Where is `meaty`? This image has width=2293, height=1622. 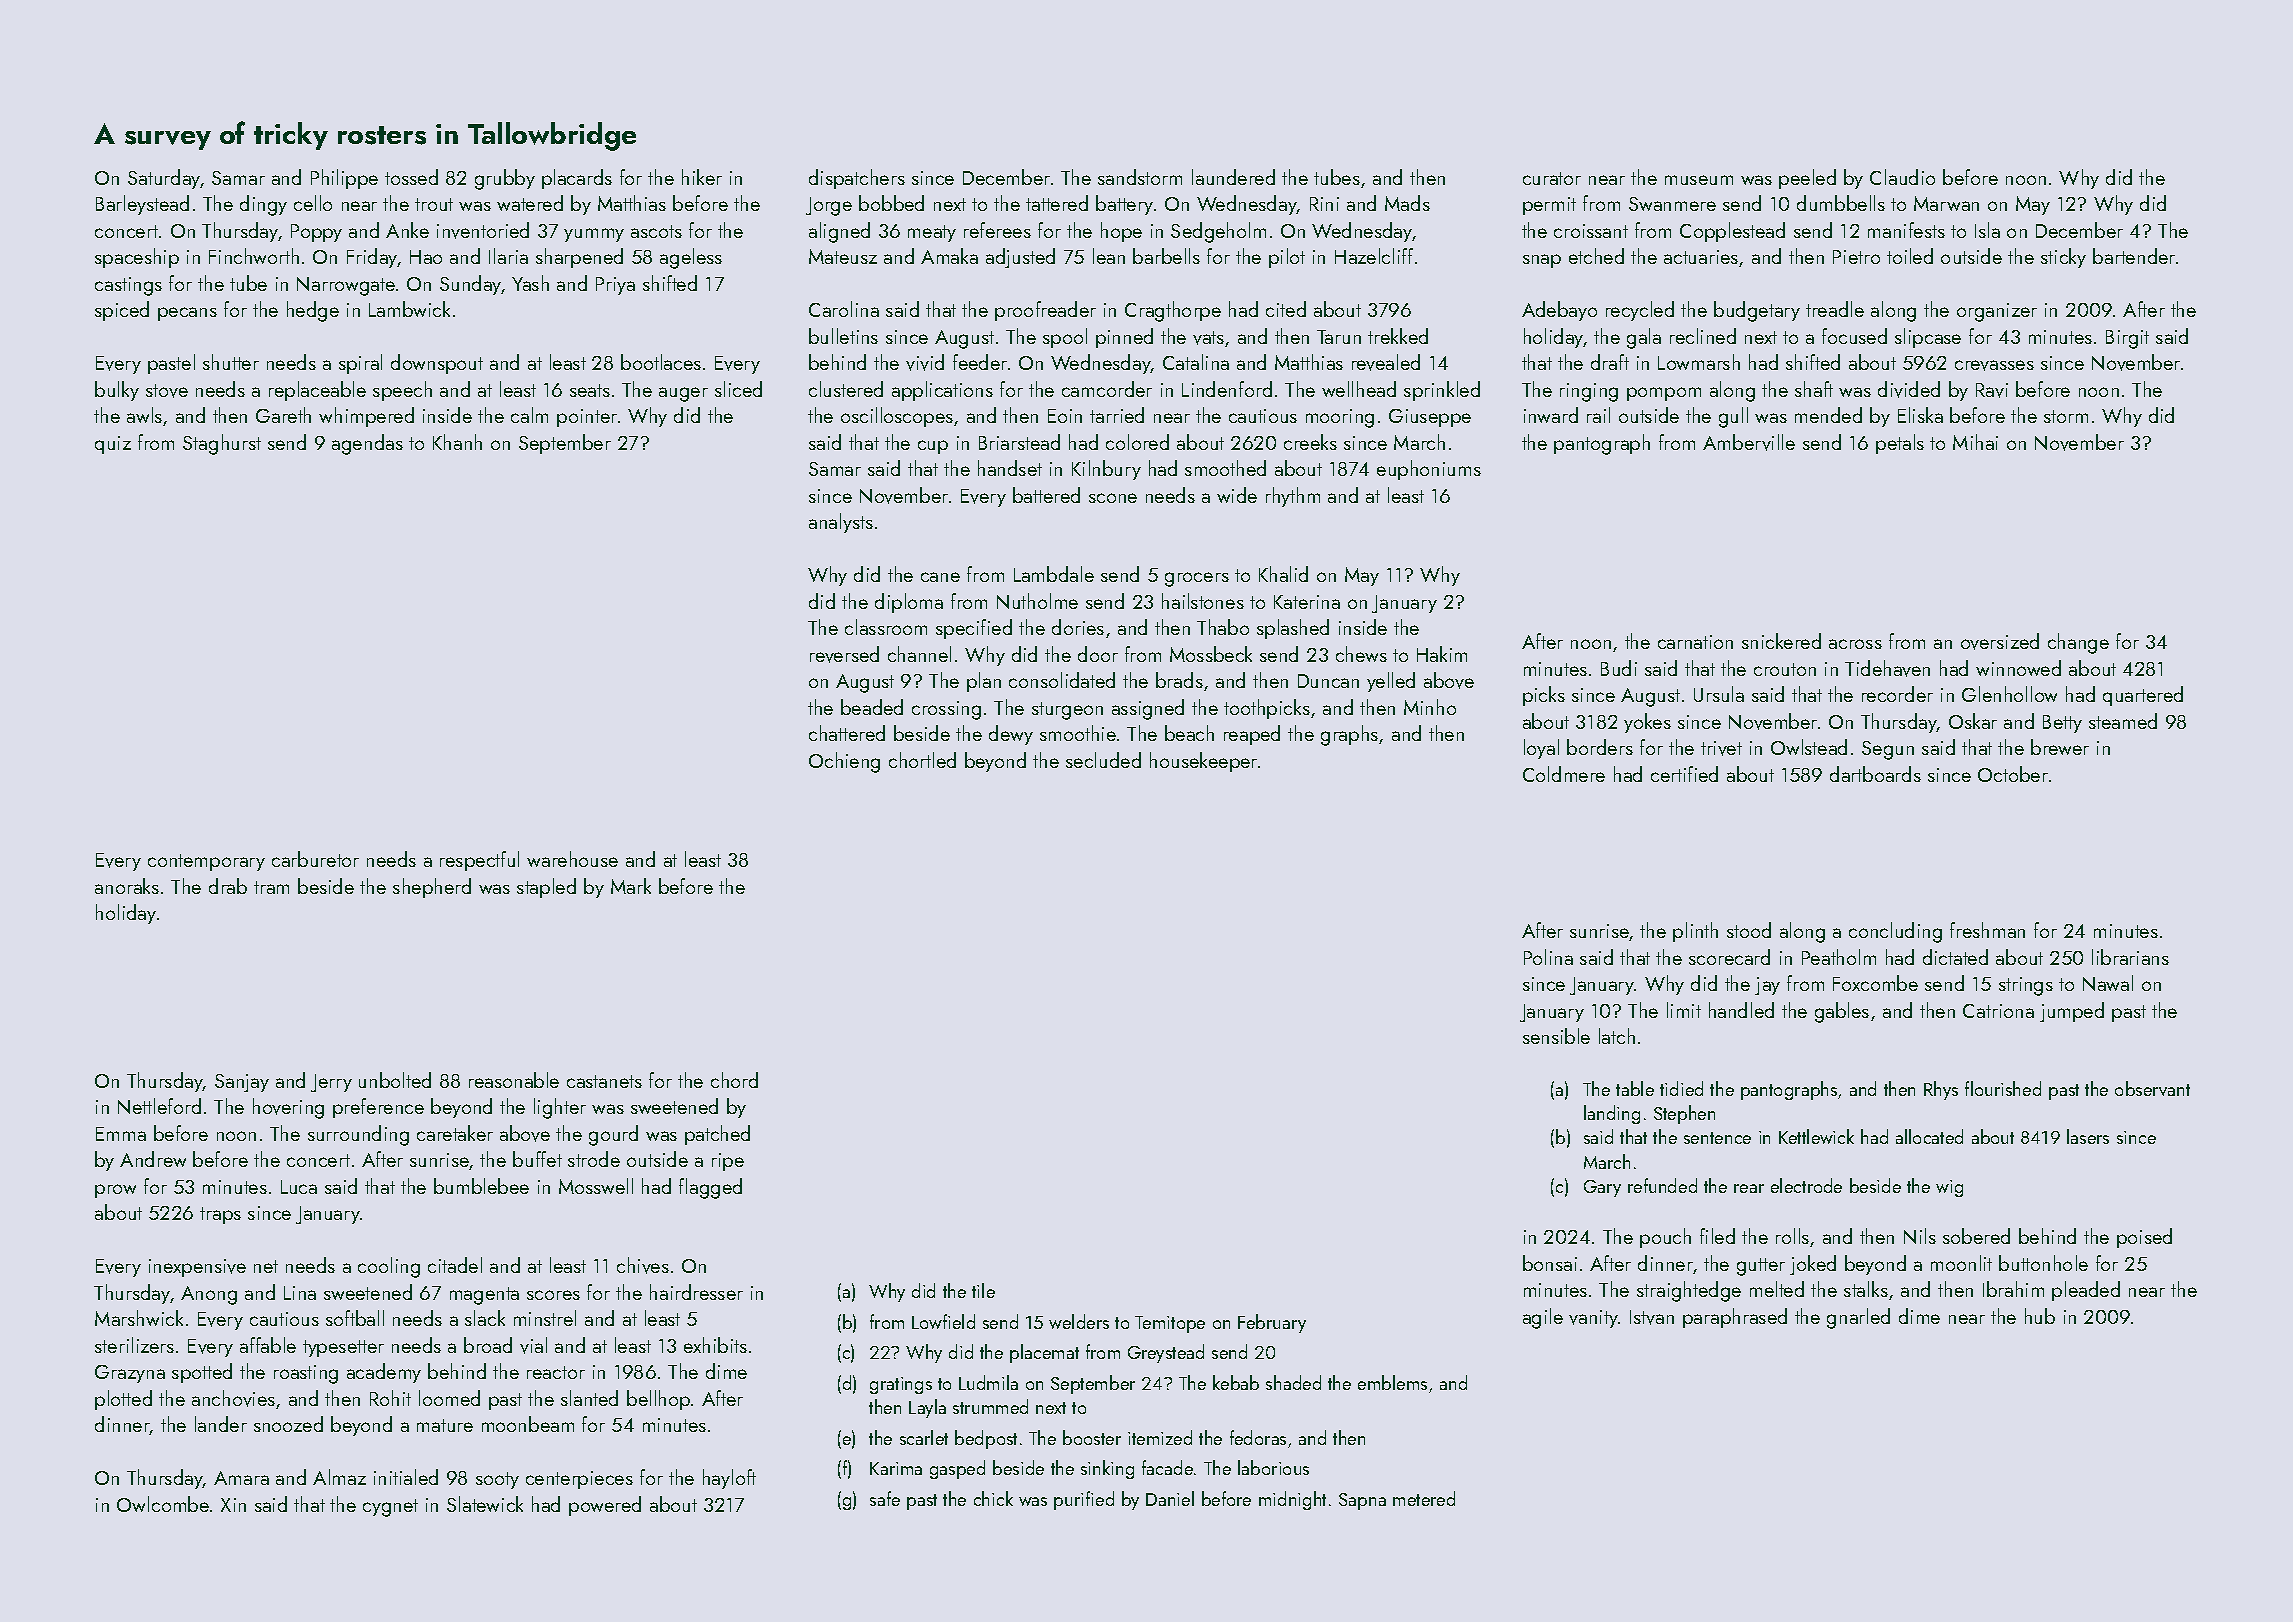 meaty is located at coordinates (932, 233).
